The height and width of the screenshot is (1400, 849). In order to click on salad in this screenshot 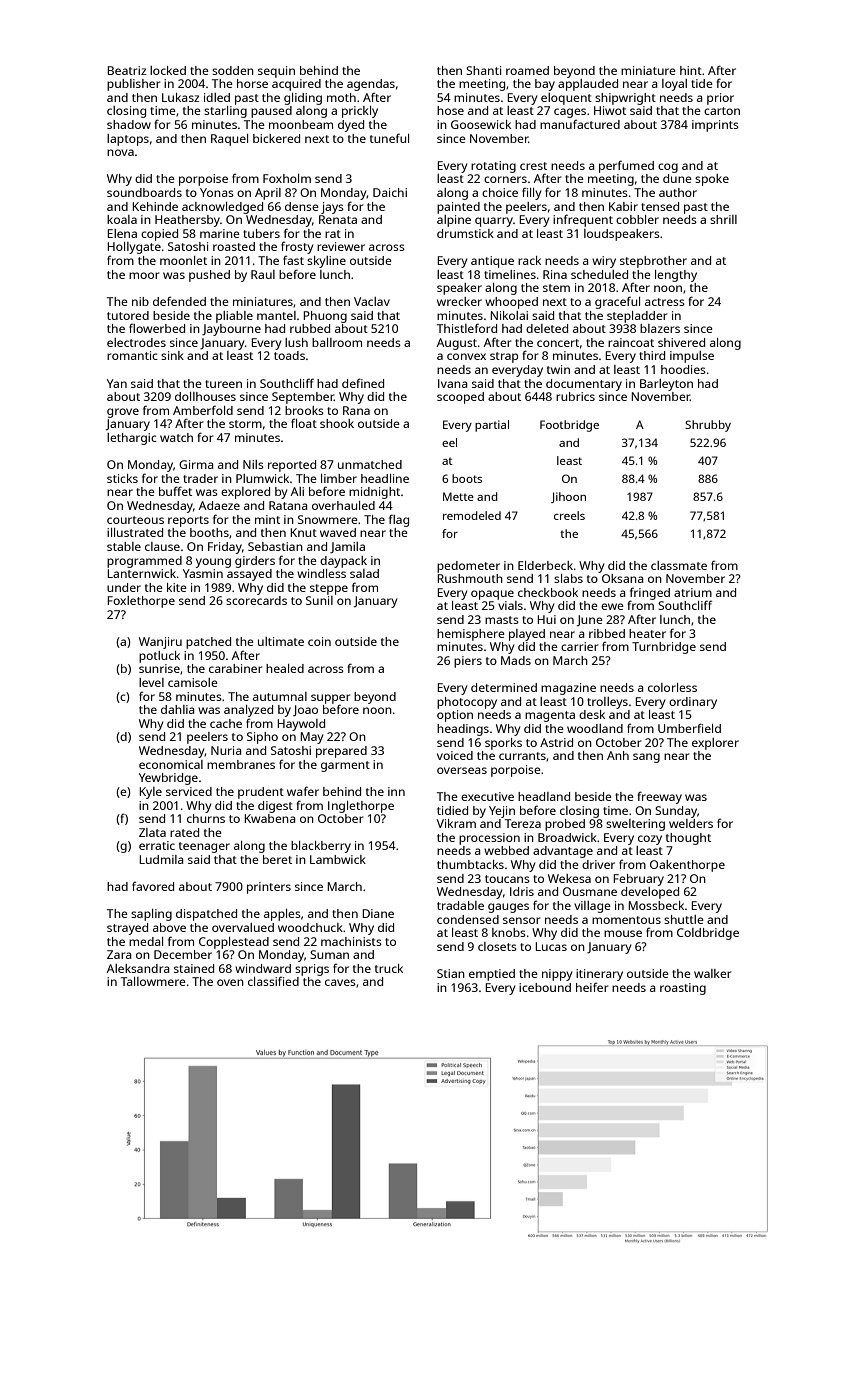, I will do `click(364, 573)`.
